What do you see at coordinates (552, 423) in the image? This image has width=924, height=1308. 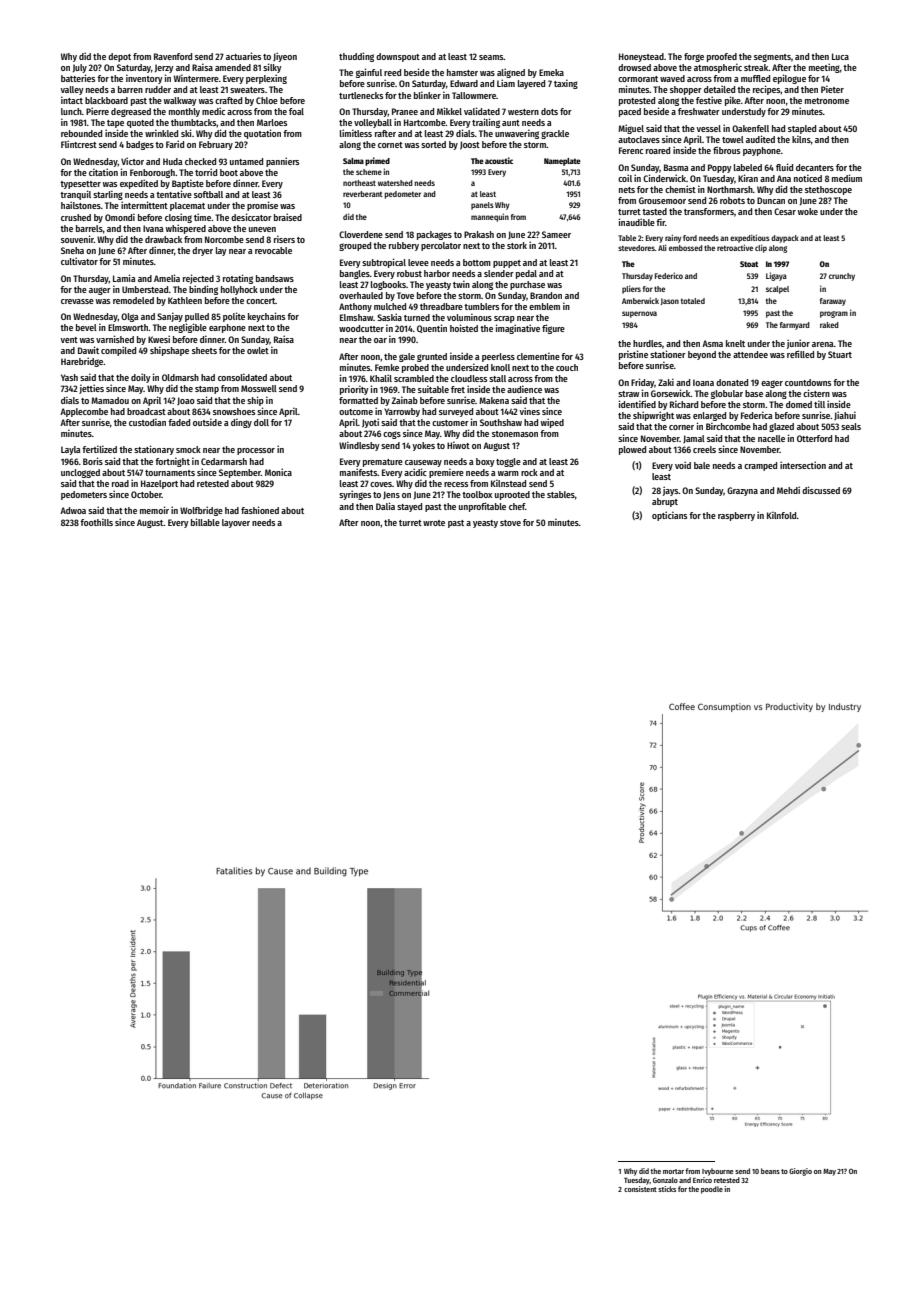 I see `wiped` at bounding box center [552, 423].
